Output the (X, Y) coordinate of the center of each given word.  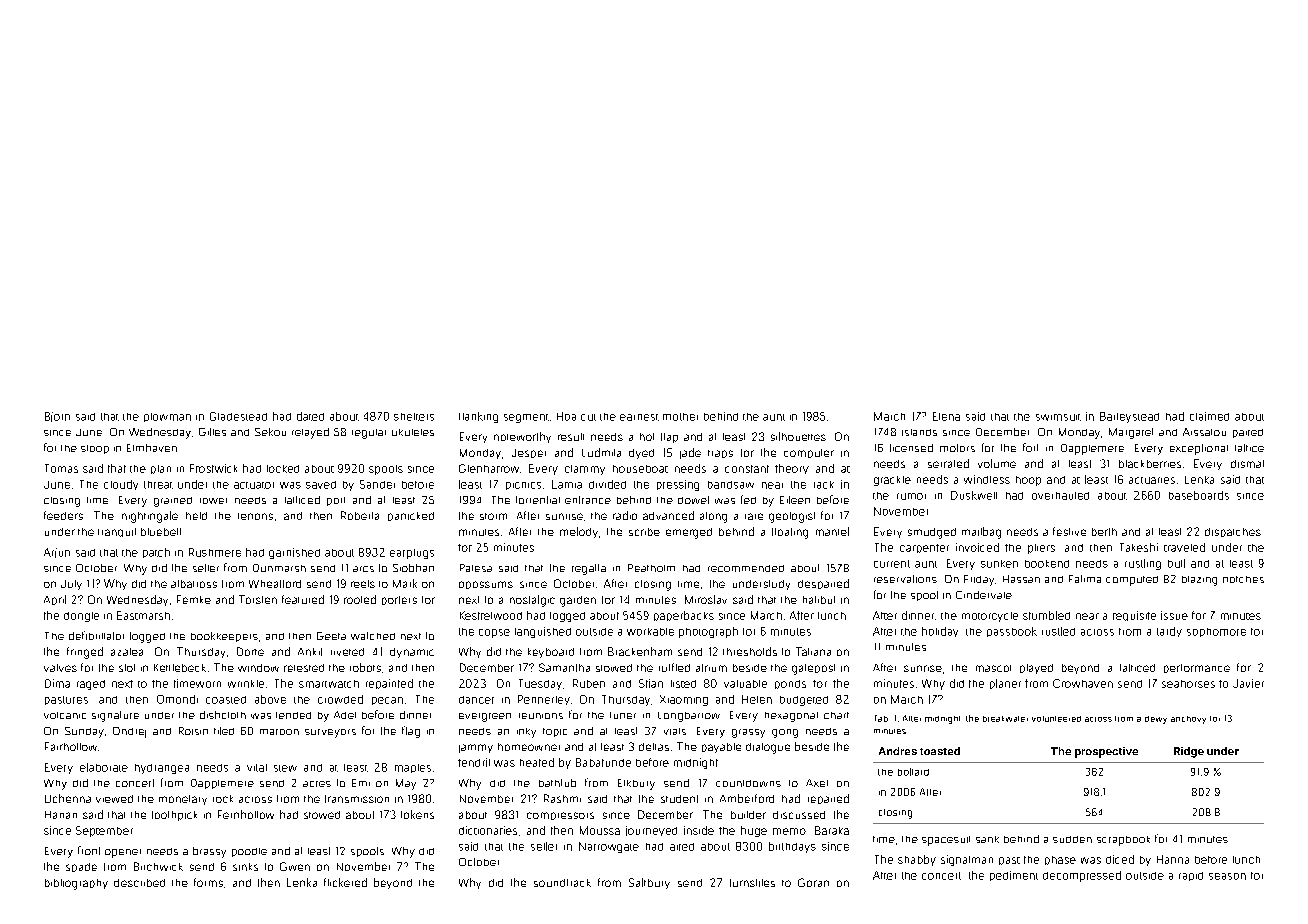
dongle (81, 617)
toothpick (174, 816)
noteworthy (522, 437)
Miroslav (706, 599)
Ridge (1189, 752)
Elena (946, 416)
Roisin (193, 731)
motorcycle (990, 617)
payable (721, 748)
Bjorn (57, 417)
